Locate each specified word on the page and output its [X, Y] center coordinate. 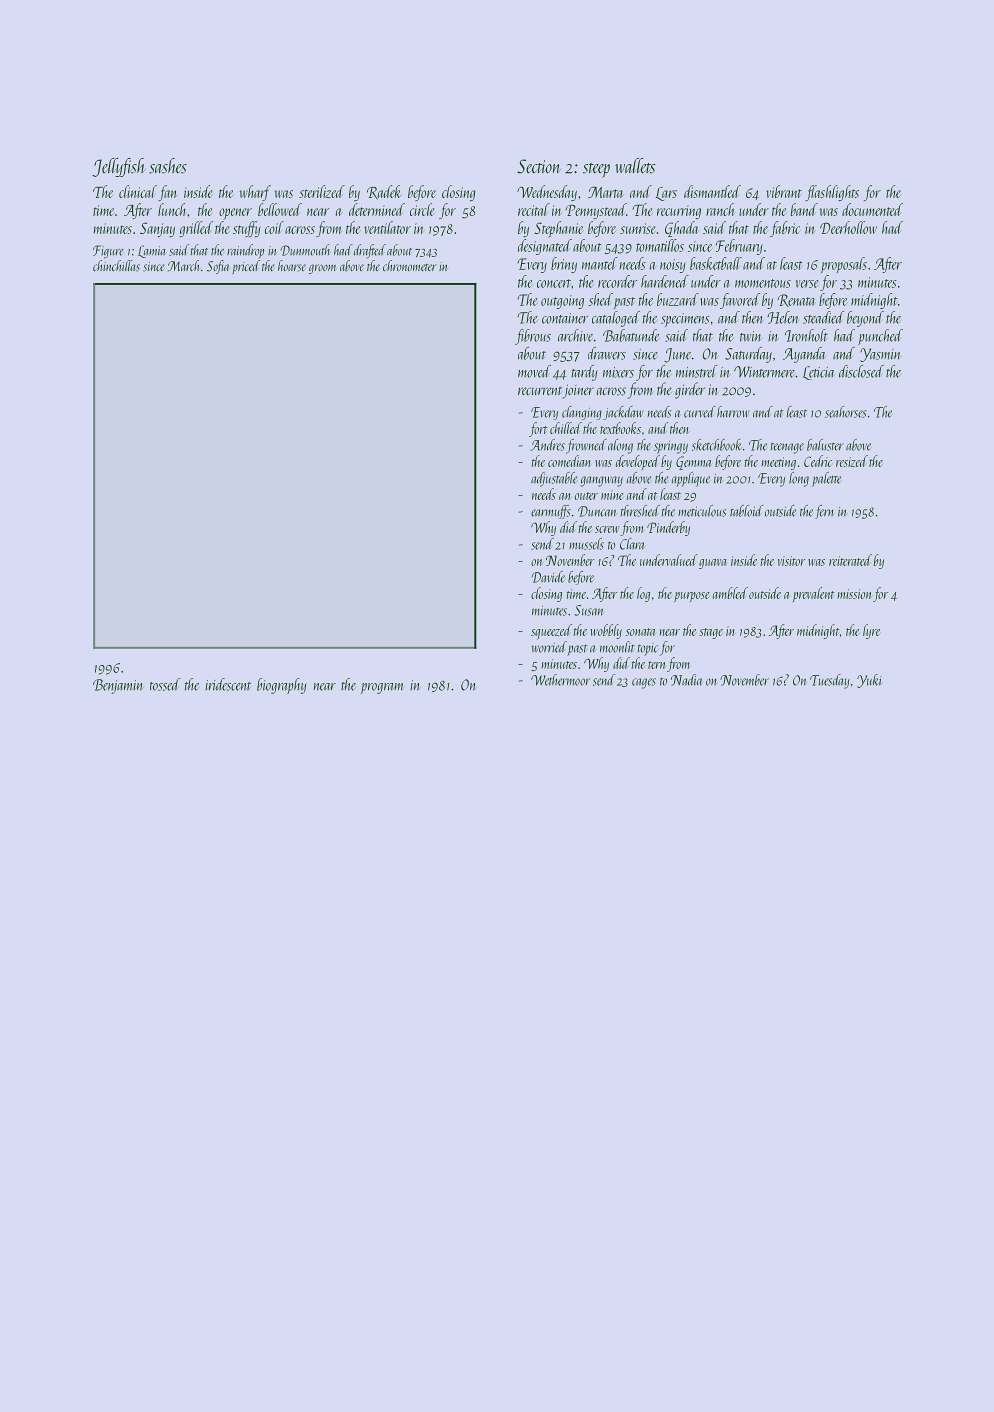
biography [282, 686]
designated [545, 247]
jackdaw [623, 413]
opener [235, 213]
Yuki [869, 681]
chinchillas [116, 266]
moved [534, 371]
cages [644, 683]
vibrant [784, 191]
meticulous [702, 511]
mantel [600, 263]
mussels [586, 544]
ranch [720, 209]
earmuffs [551, 512]
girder [690, 390]
